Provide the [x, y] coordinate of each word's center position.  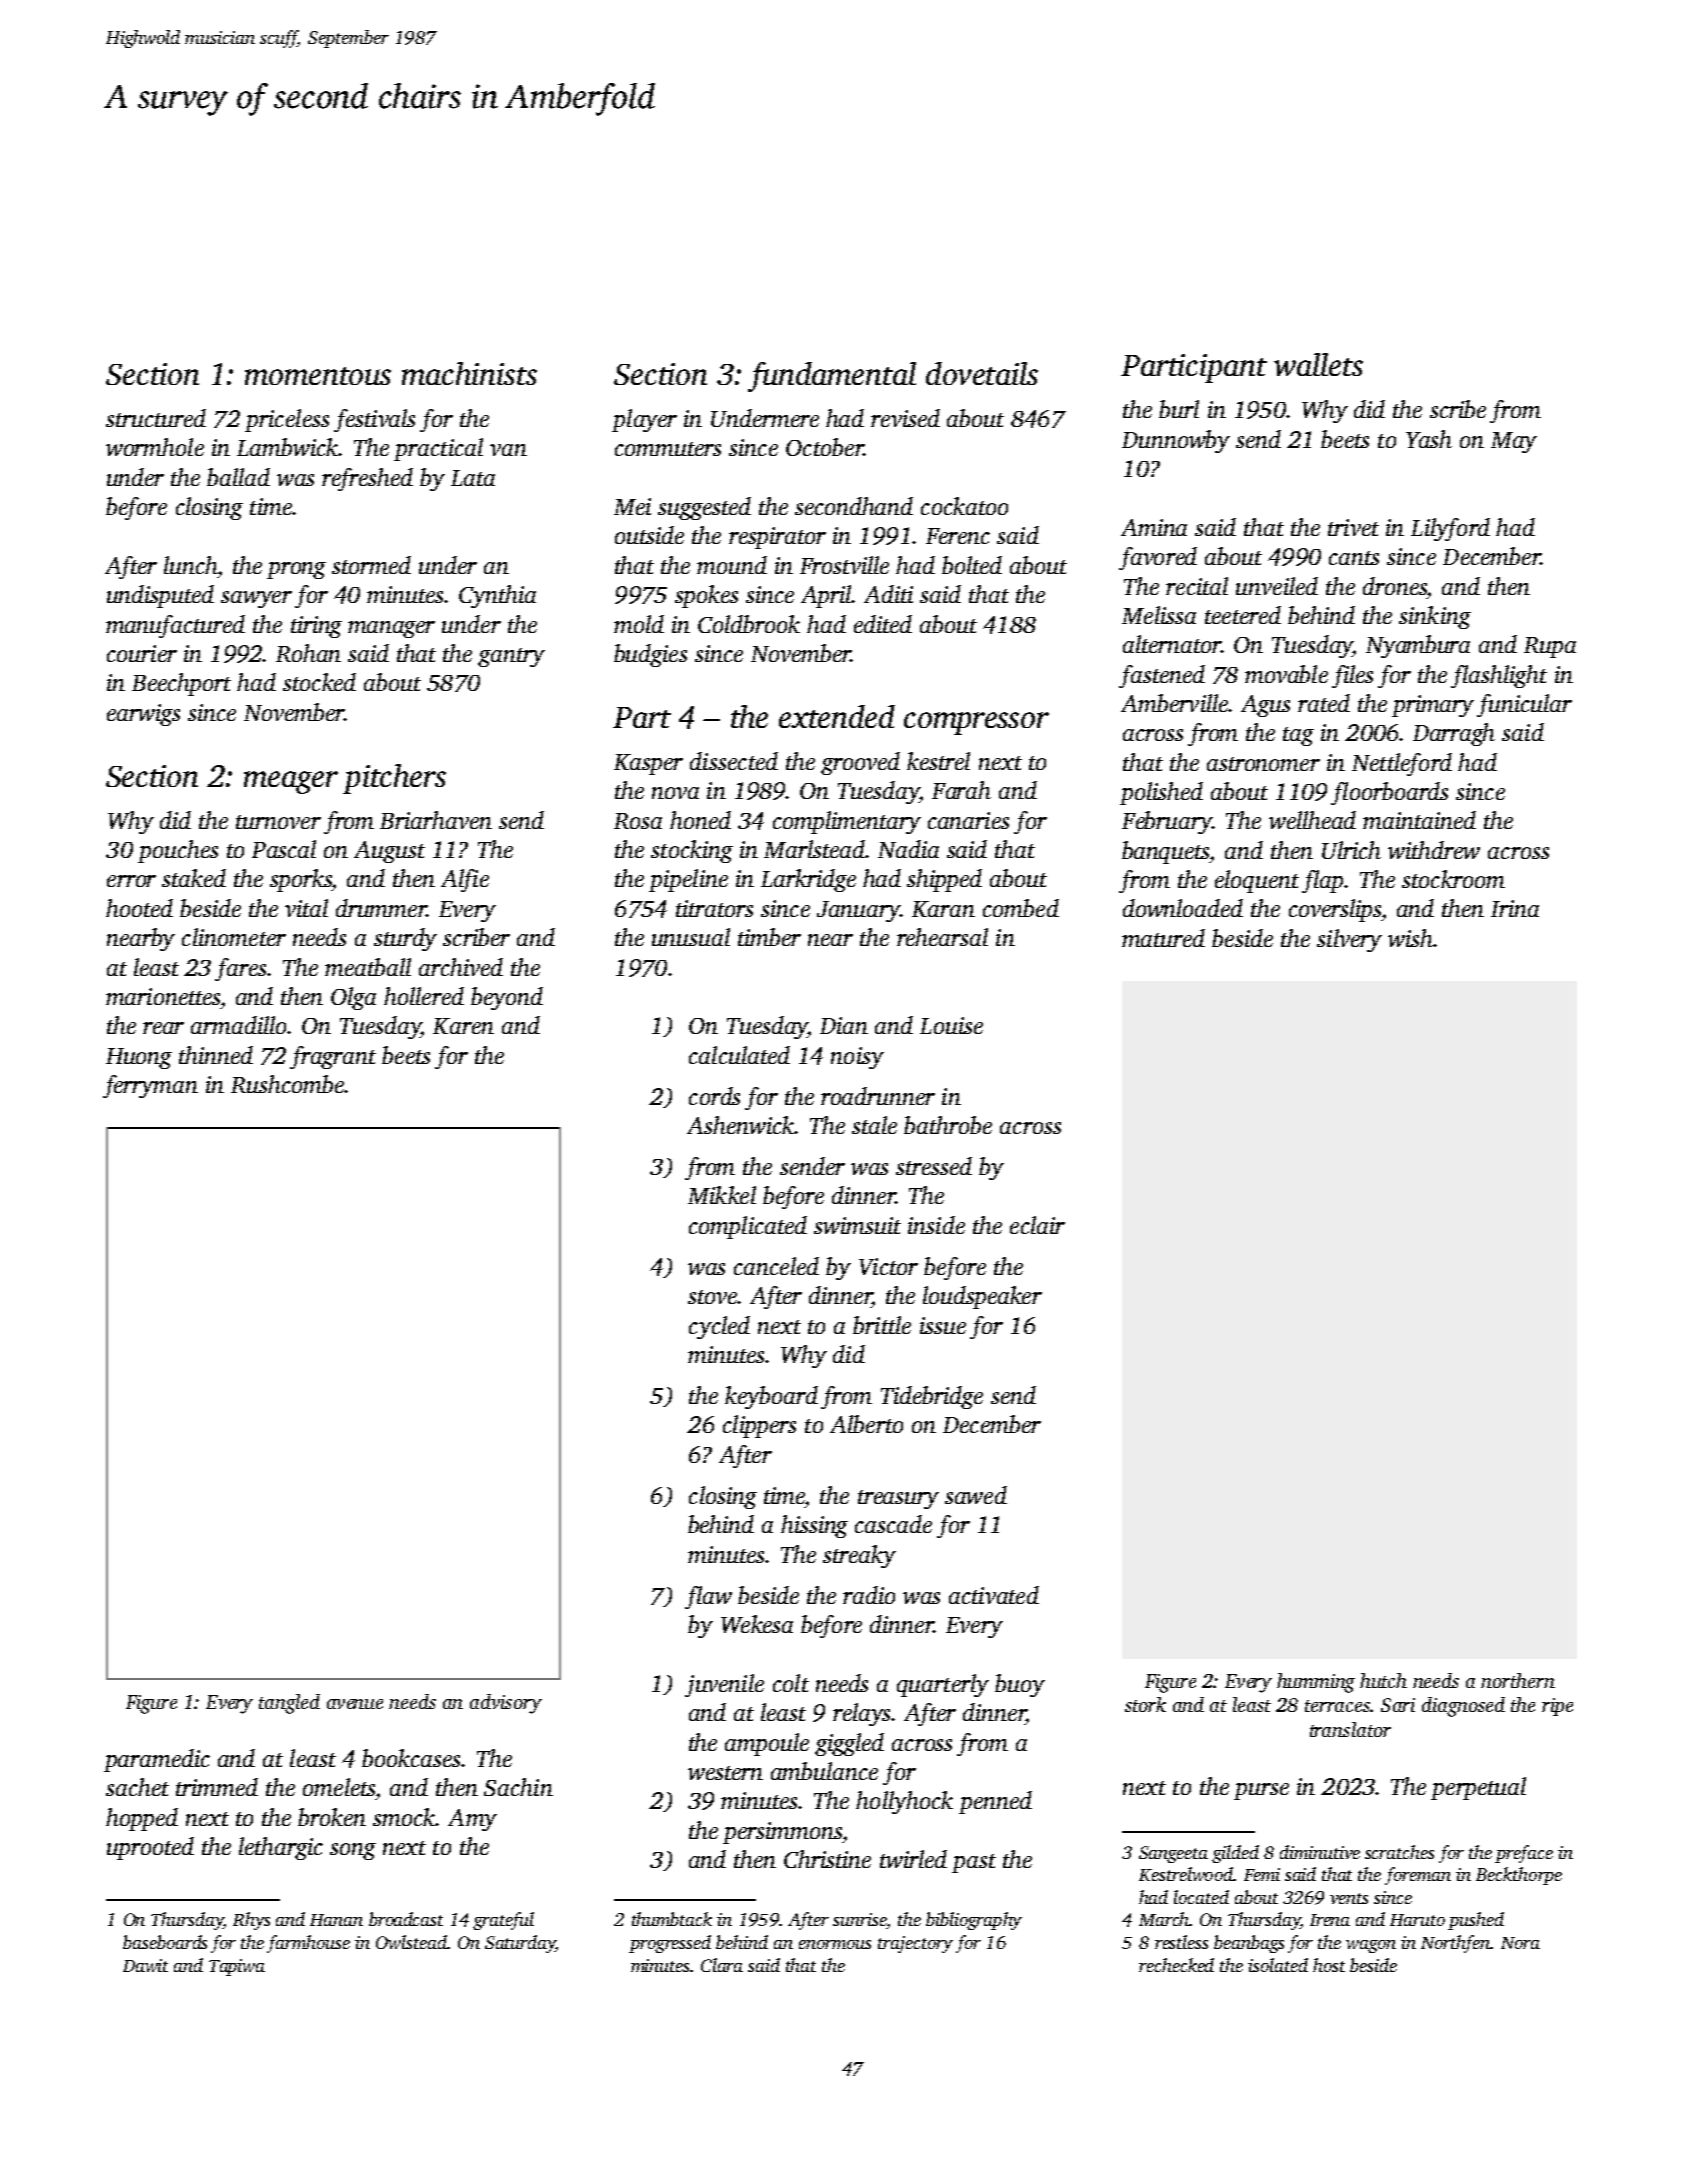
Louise [951, 1025]
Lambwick [288, 447]
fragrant [333, 1057]
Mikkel [722, 1195]
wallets [1318, 364]
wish [1410, 938]
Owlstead [411, 1942]
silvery [1349, 940]
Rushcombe [287, 1084]
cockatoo [964, 506]
